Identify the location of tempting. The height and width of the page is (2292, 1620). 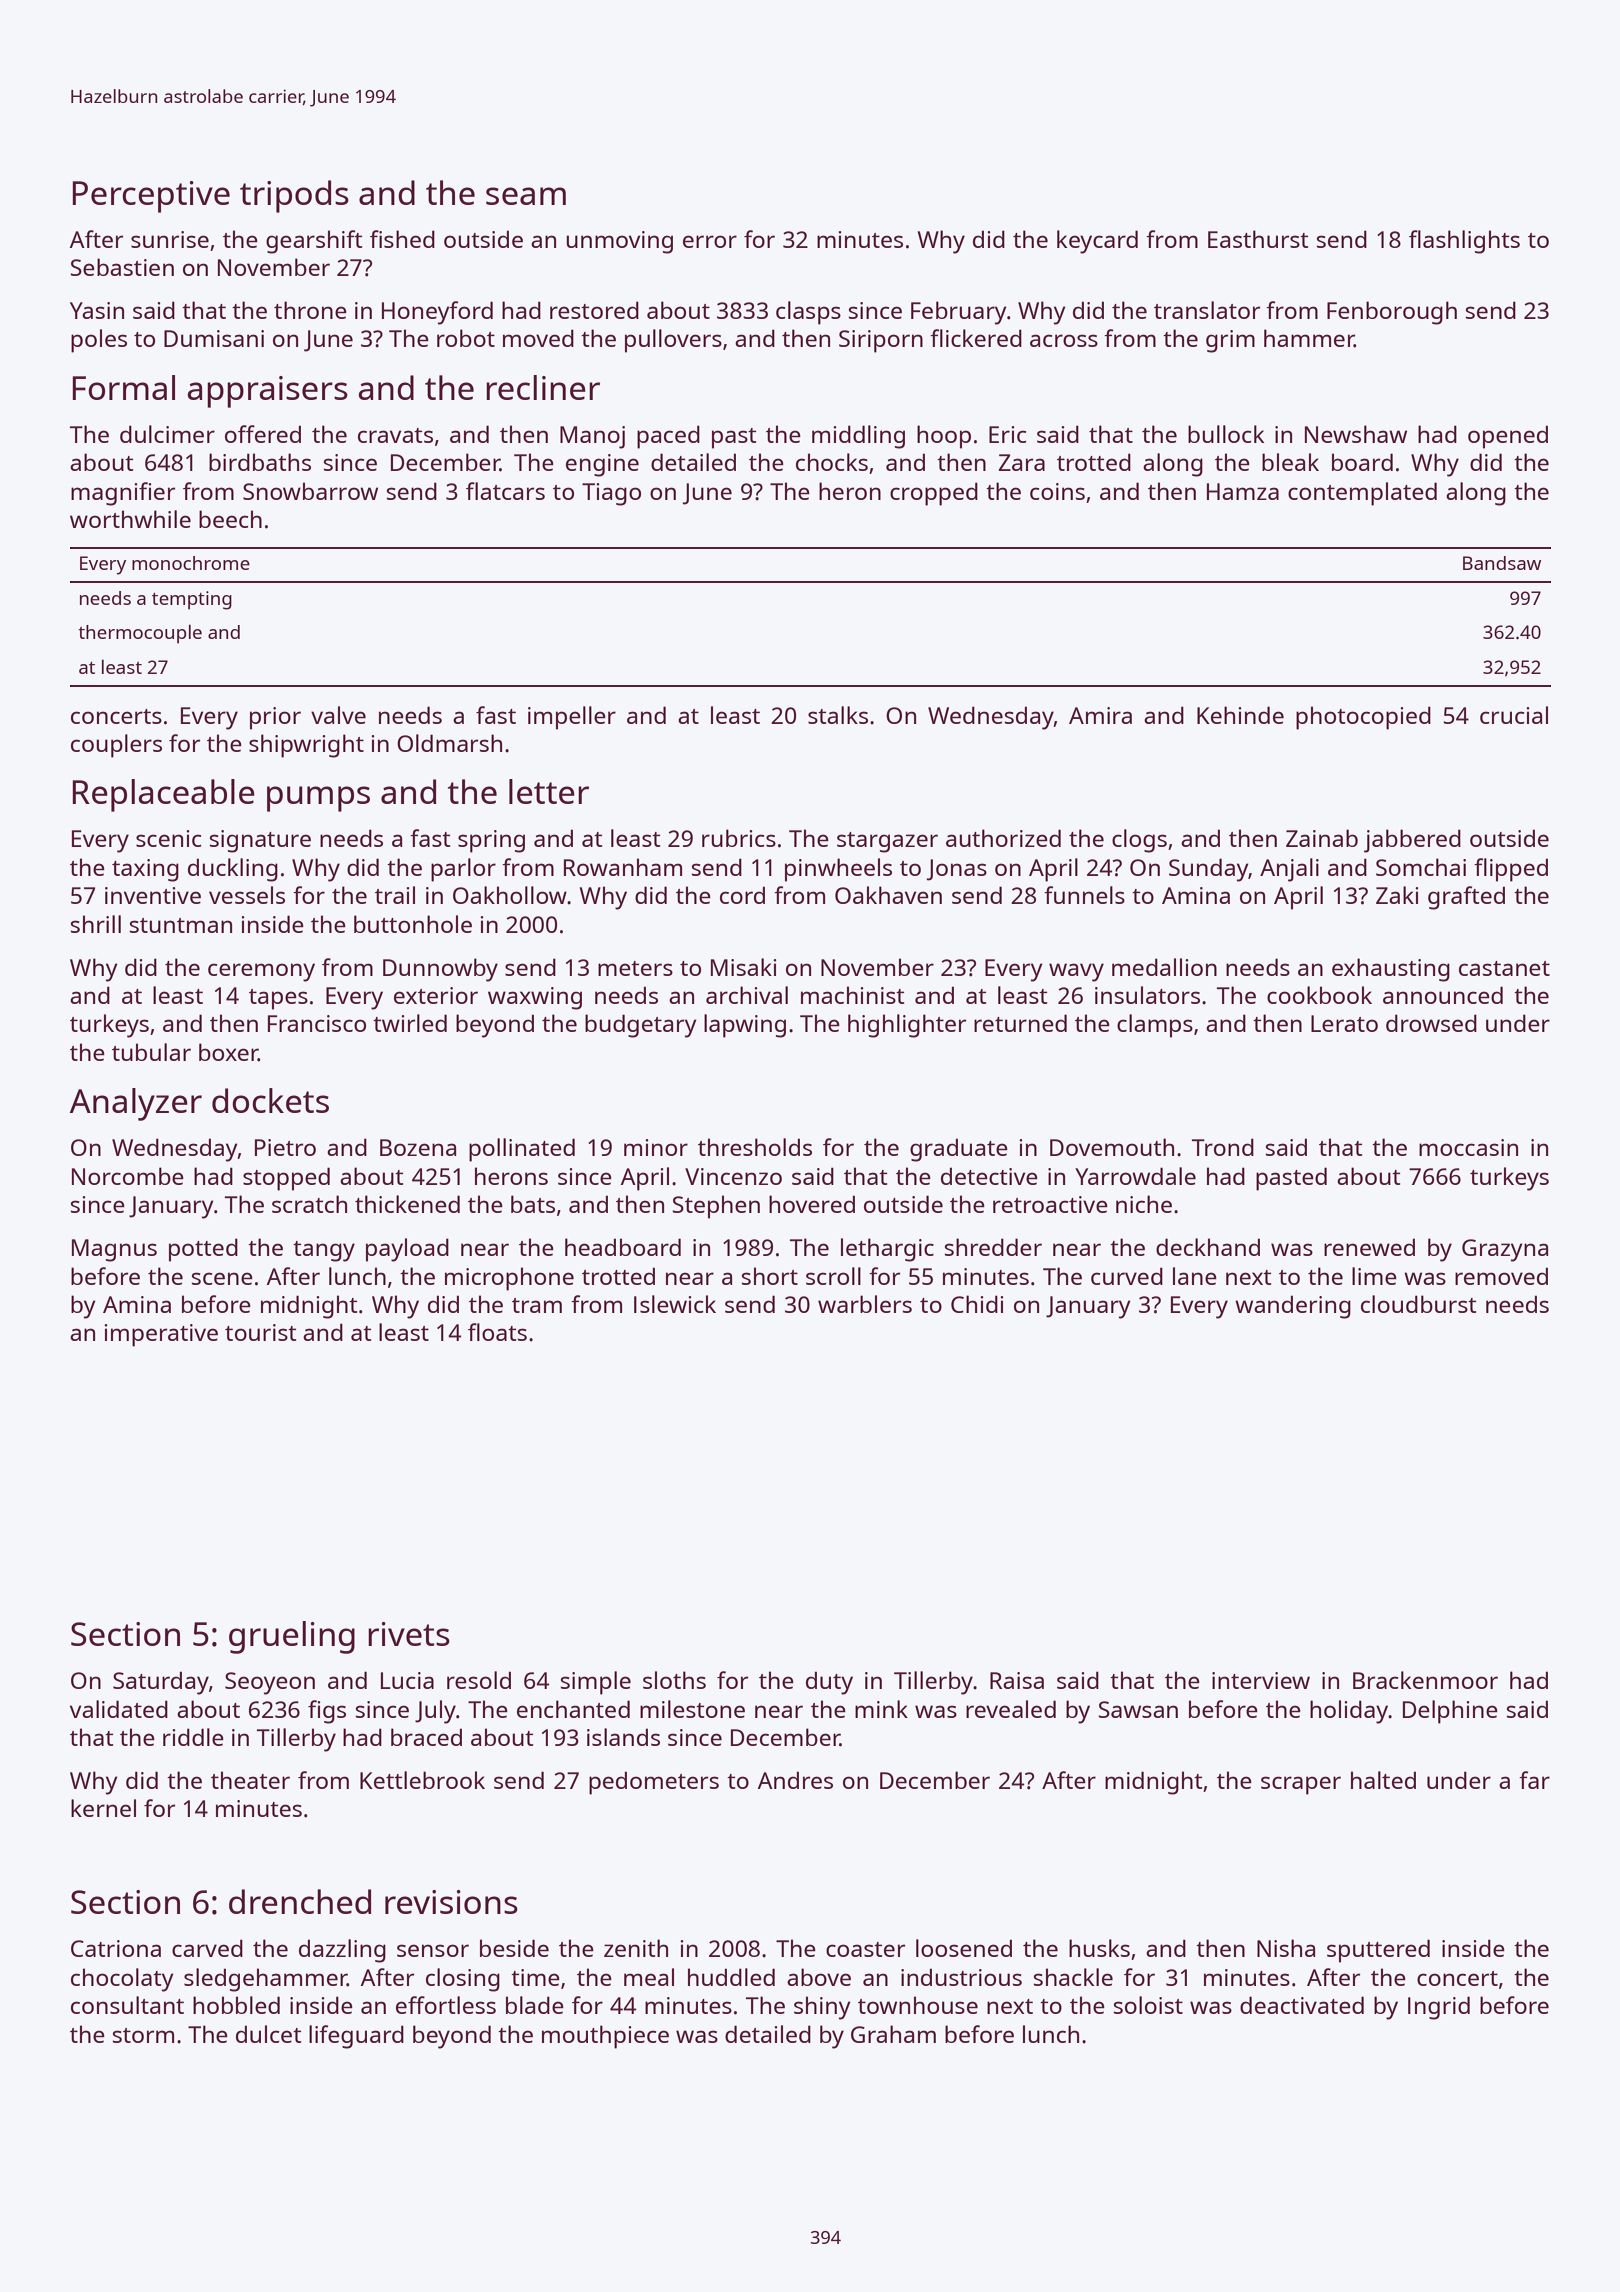
(192, 600).
